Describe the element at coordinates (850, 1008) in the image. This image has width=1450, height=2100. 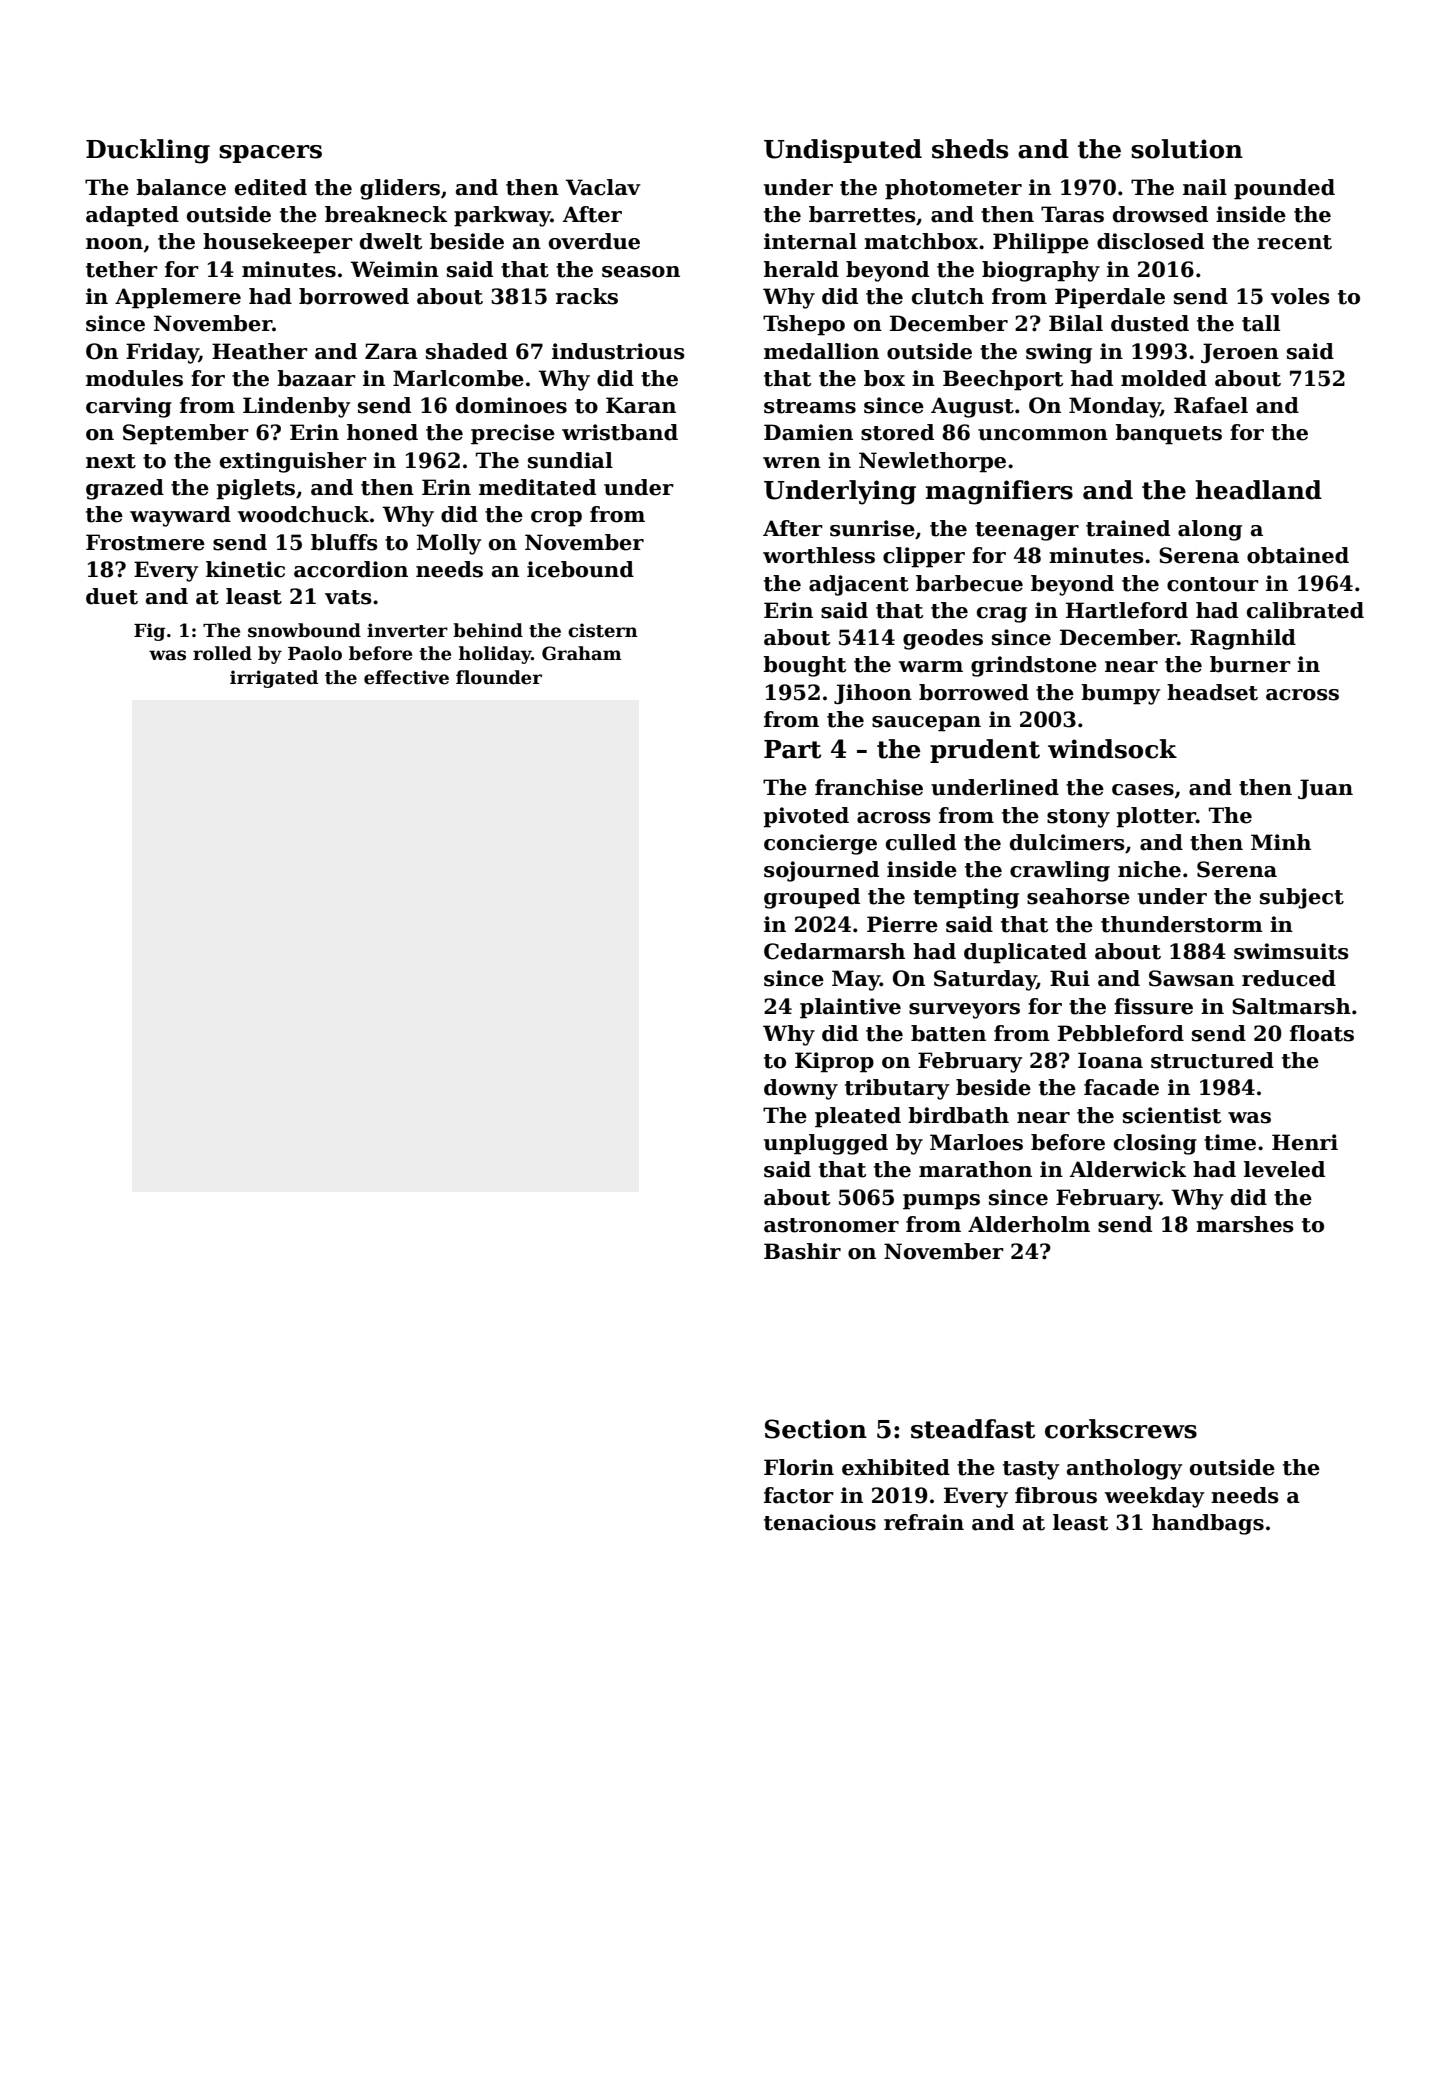
I see `plaintive` at that location.
